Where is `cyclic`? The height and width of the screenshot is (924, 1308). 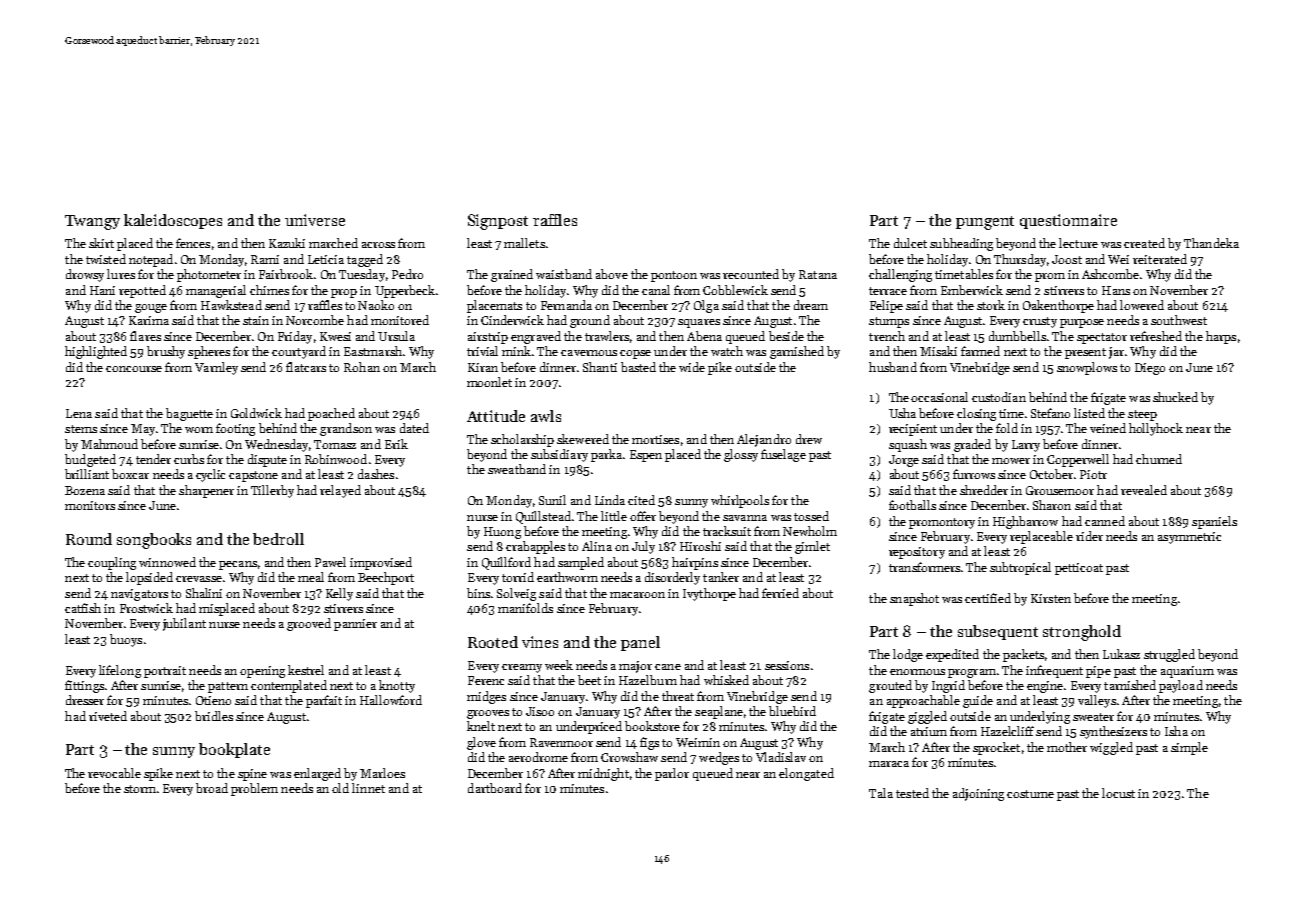
cyclic is located at coordinates (210, 475).
